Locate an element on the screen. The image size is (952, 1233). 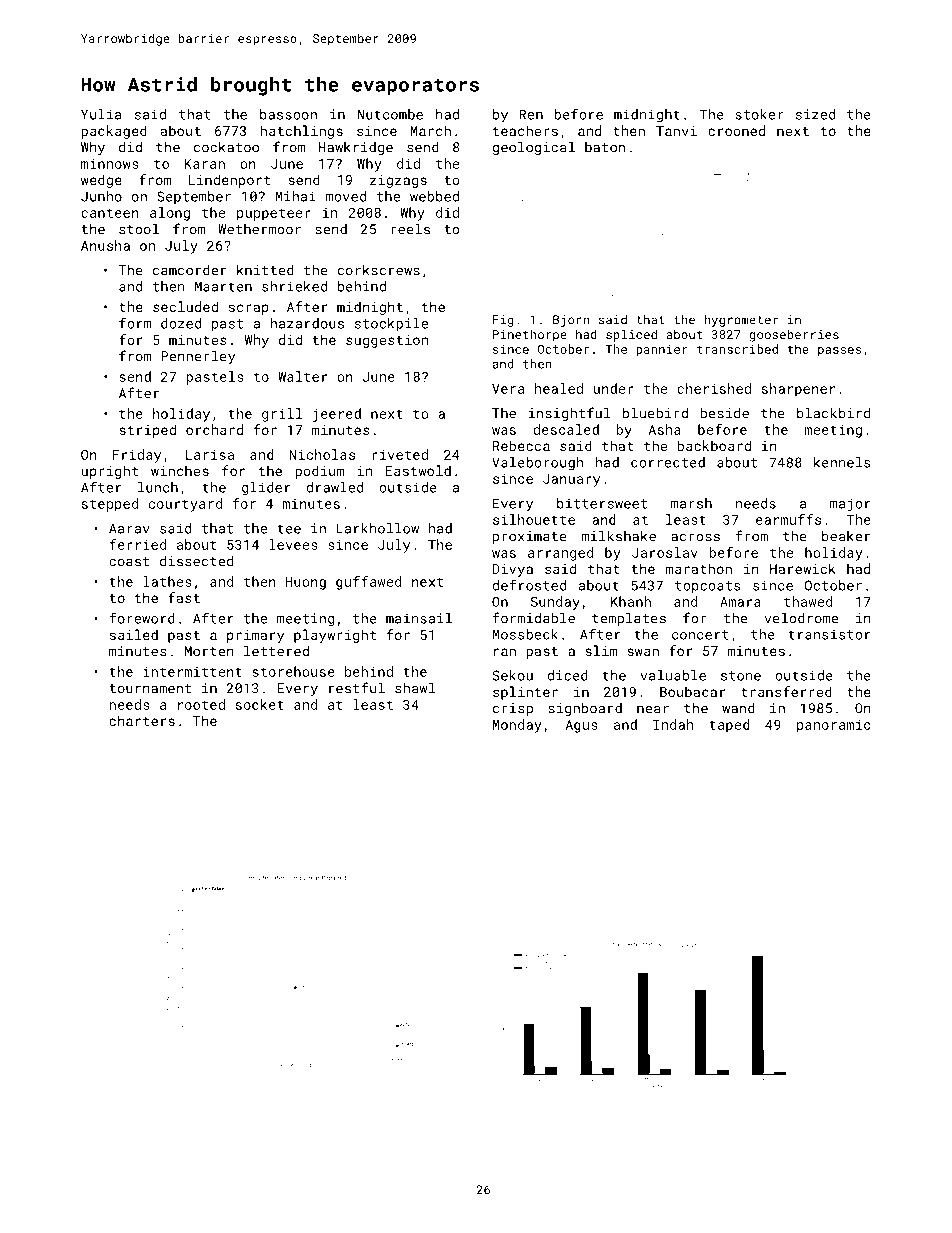
cockatoo is located at coordinates (226, 147).
